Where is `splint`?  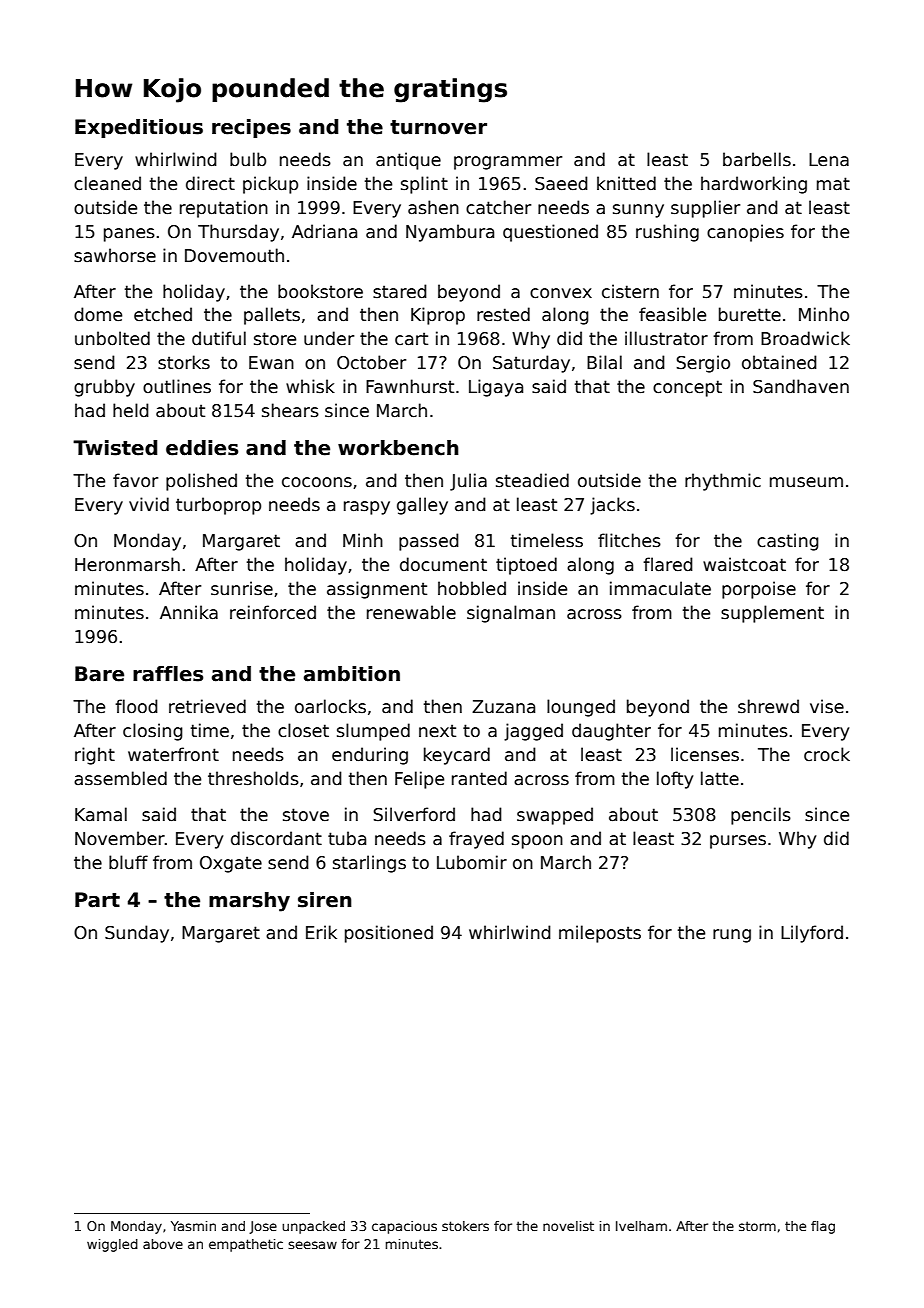
splint is located at coordinates (424, 185).
